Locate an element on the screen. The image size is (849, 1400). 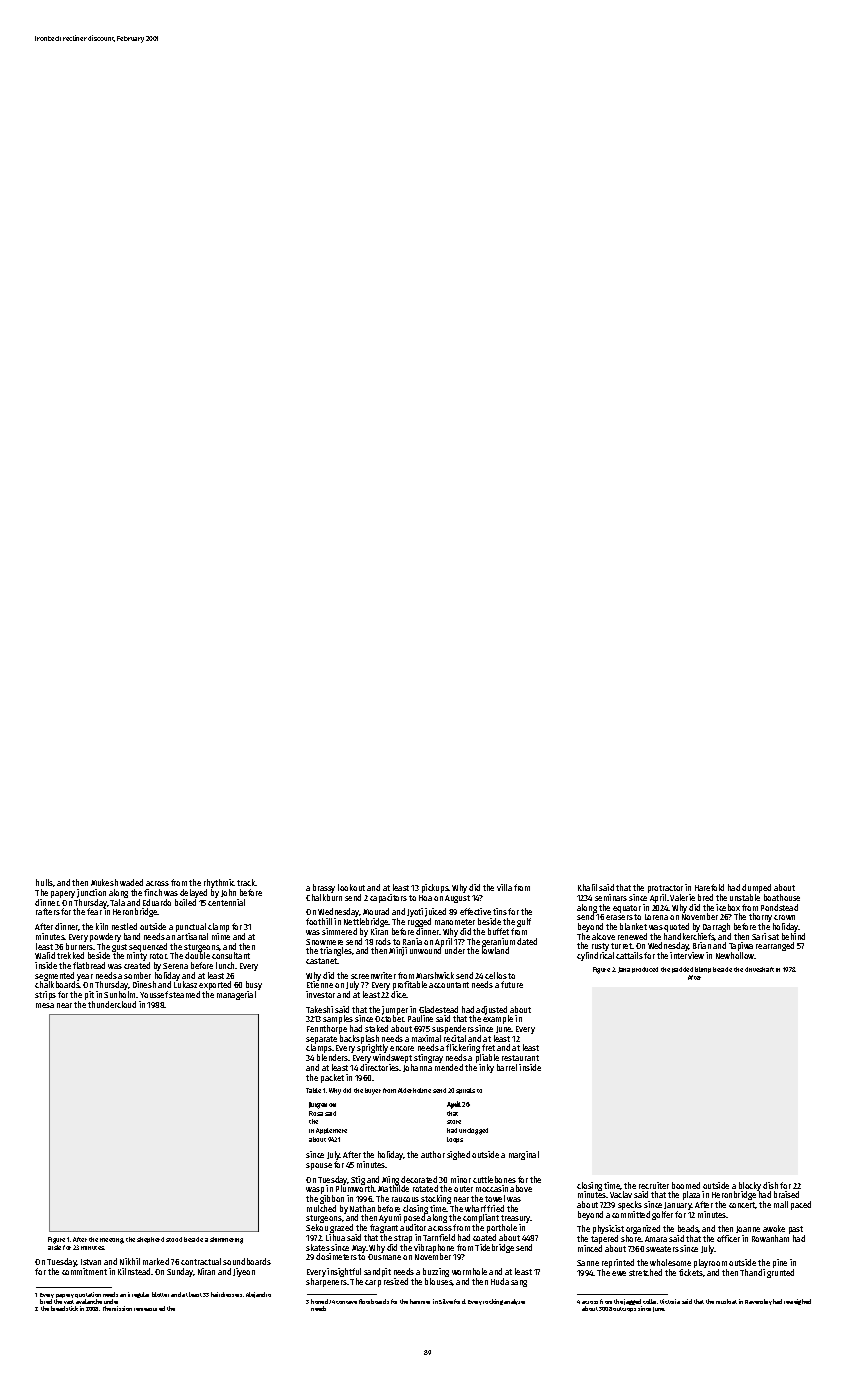
backsplash is located at coordinates (359, 1040).
